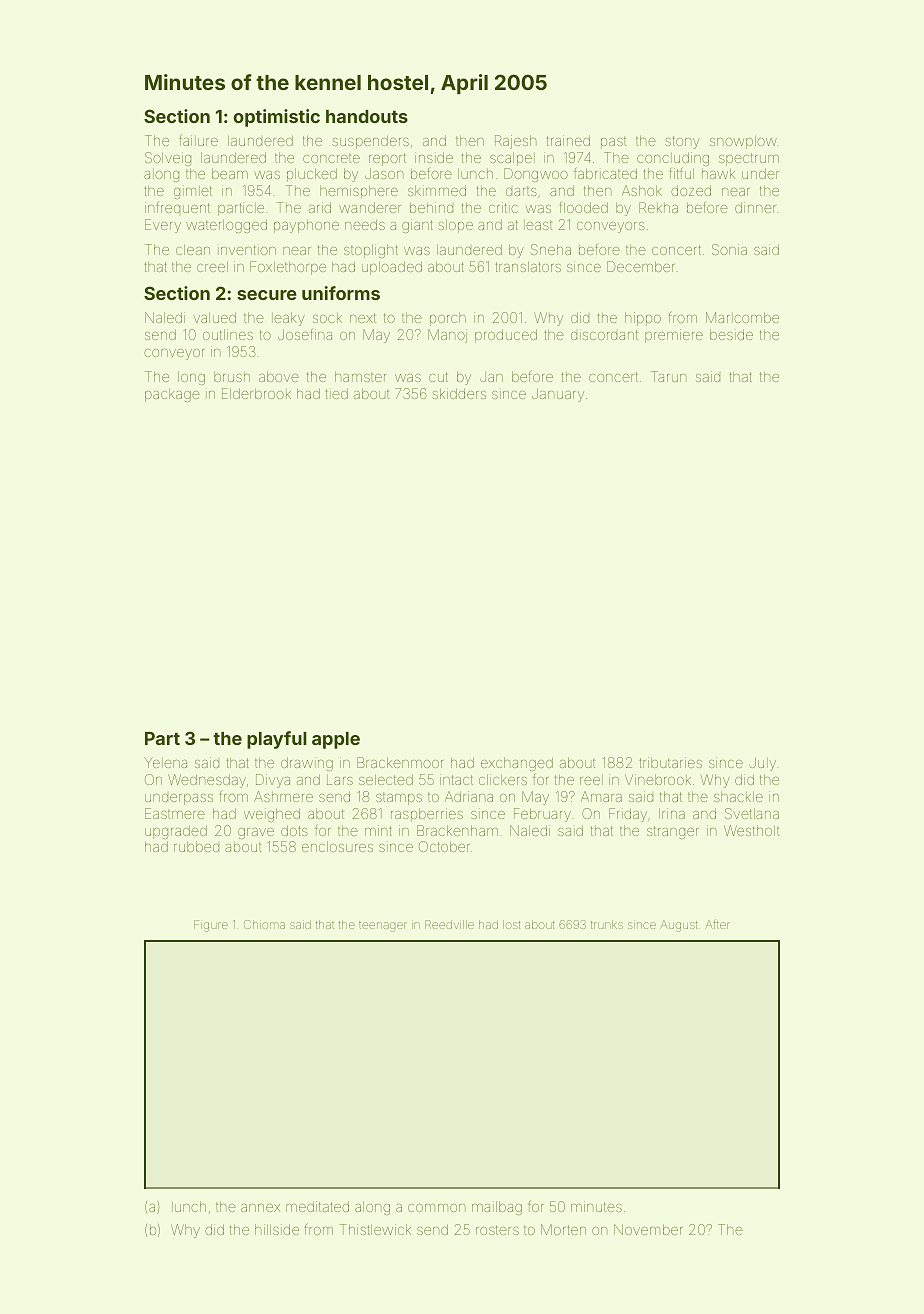 Image resolution: width=924 pixels, height=1314 pixels. Describe the element at coordinates (260, 1208) in the page. I see `annex` at that location.
